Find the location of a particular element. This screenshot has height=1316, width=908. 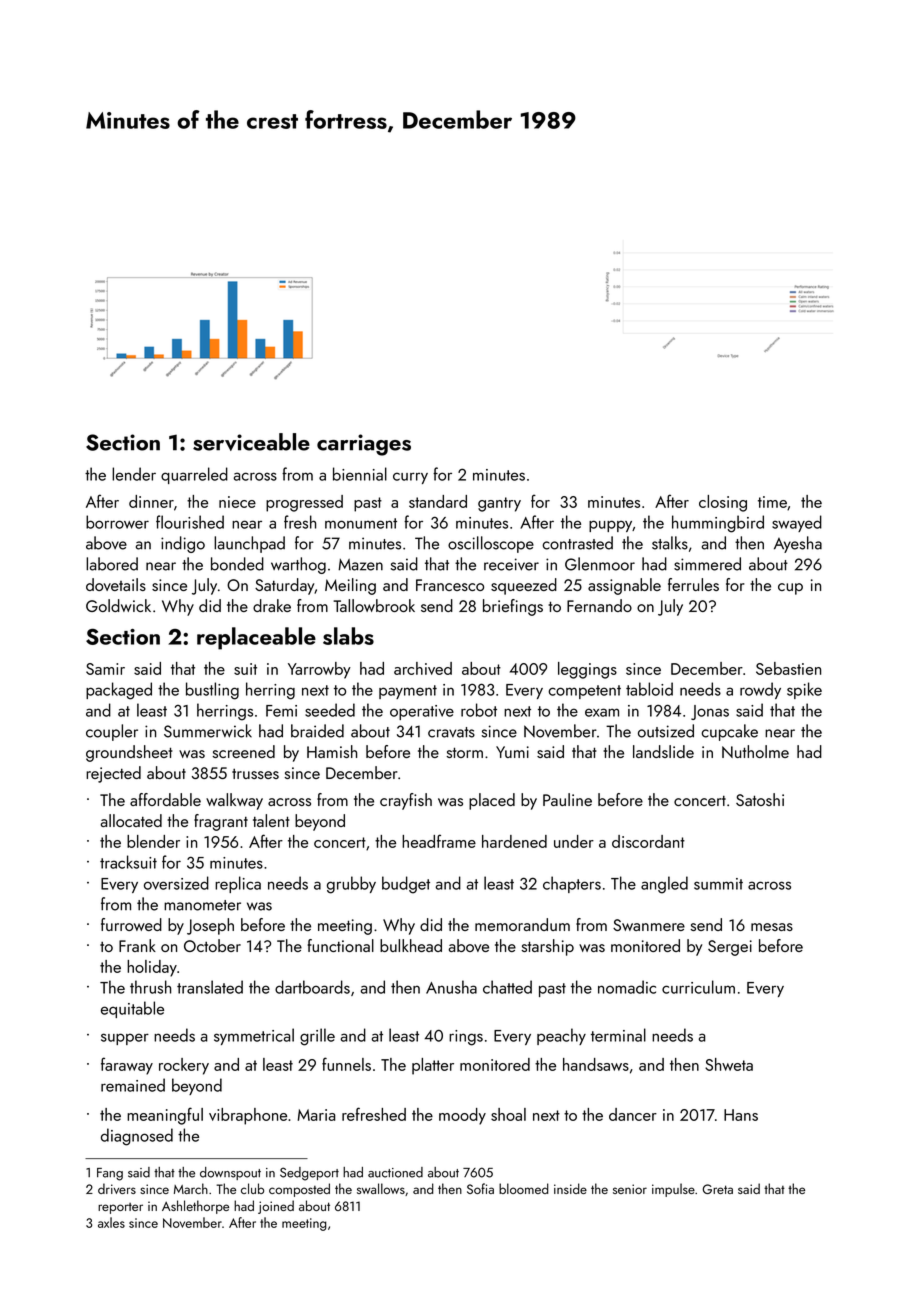

serviceable is located at coordinates (251, 442).
